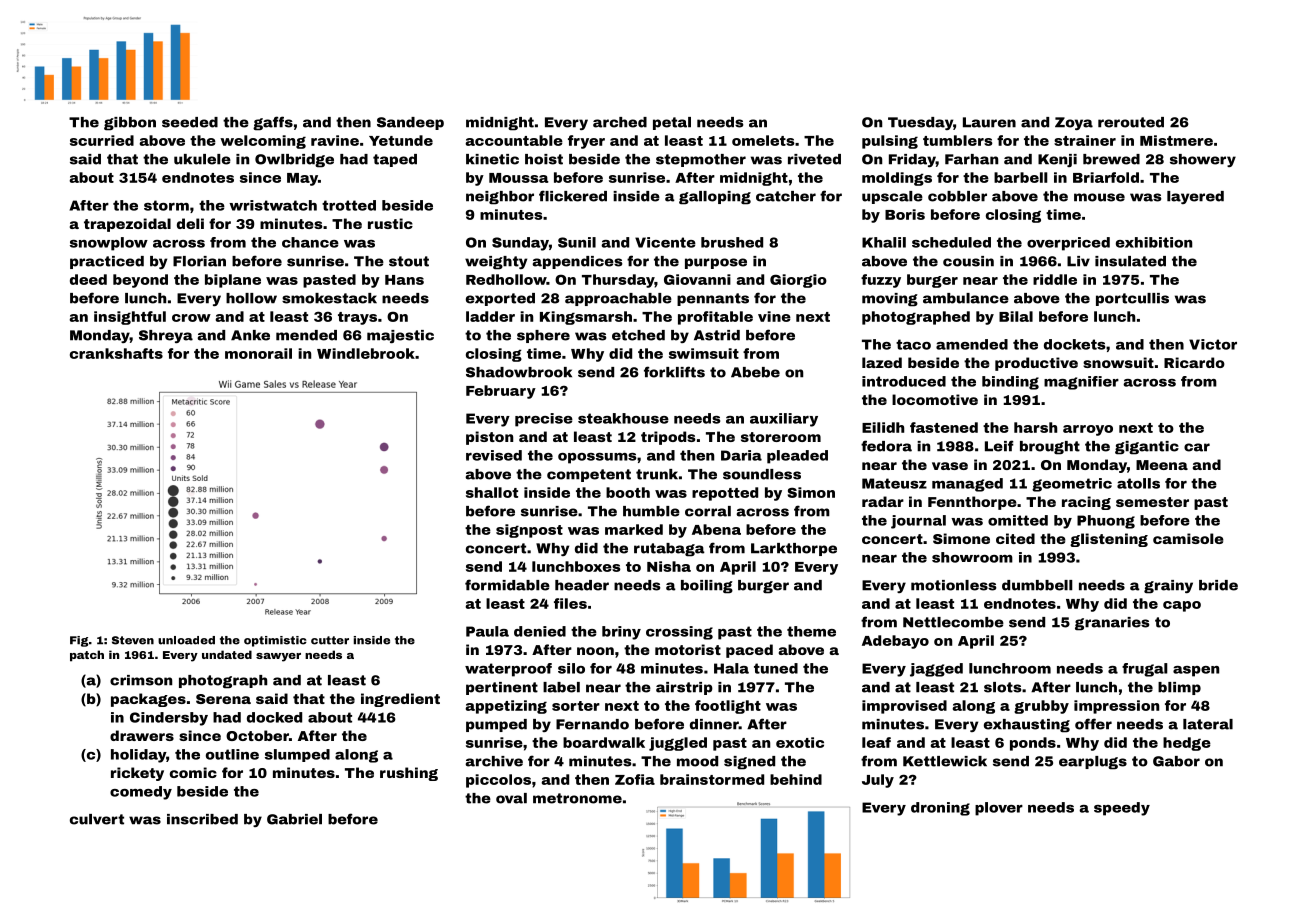 The height and width of the document is (924, 1308). What do you see at coordinates (634, 529) in the document?
I see `marked` at bounding box center [634, 529].
